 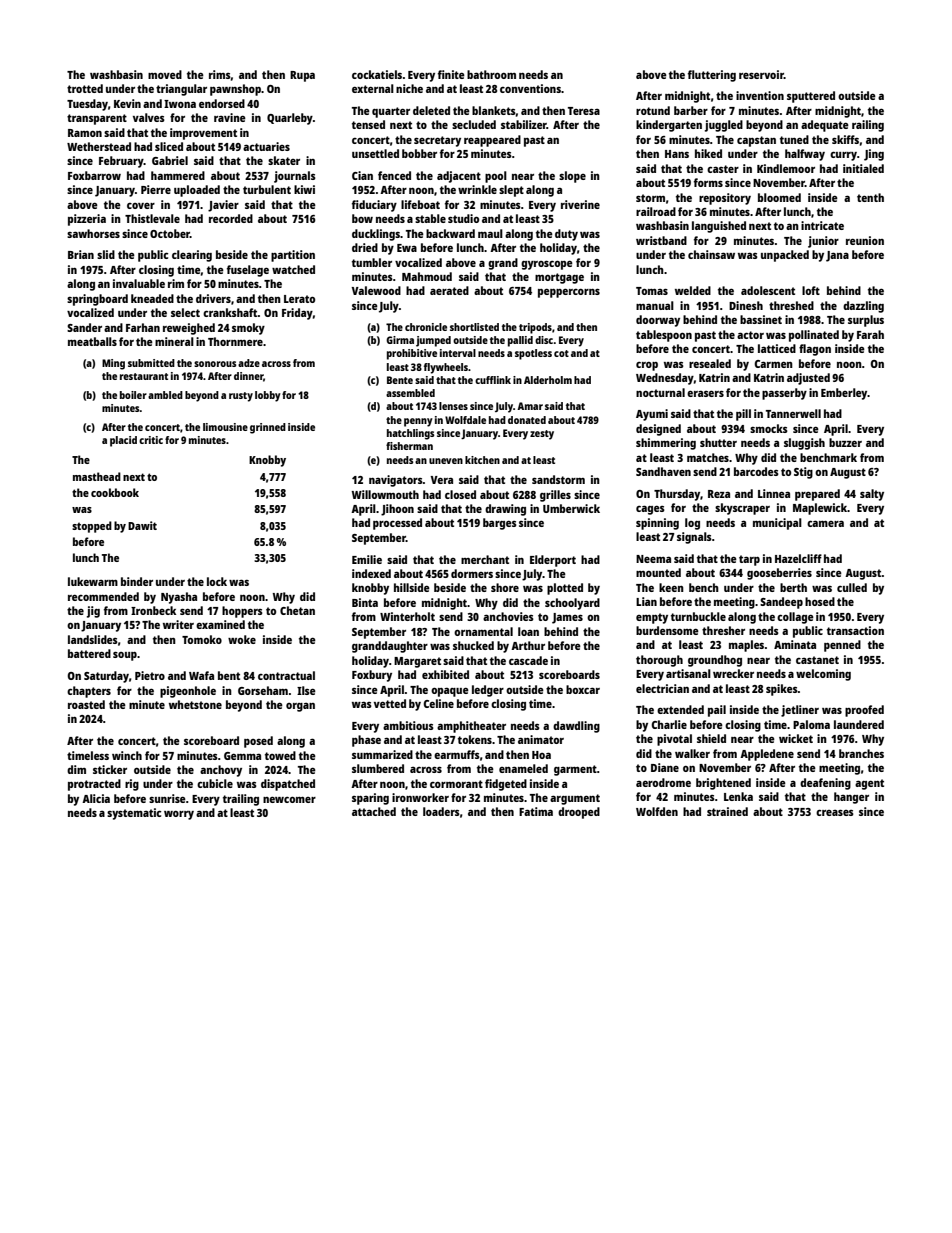 I want to click on fluttering, so click(x=712, y=76).
